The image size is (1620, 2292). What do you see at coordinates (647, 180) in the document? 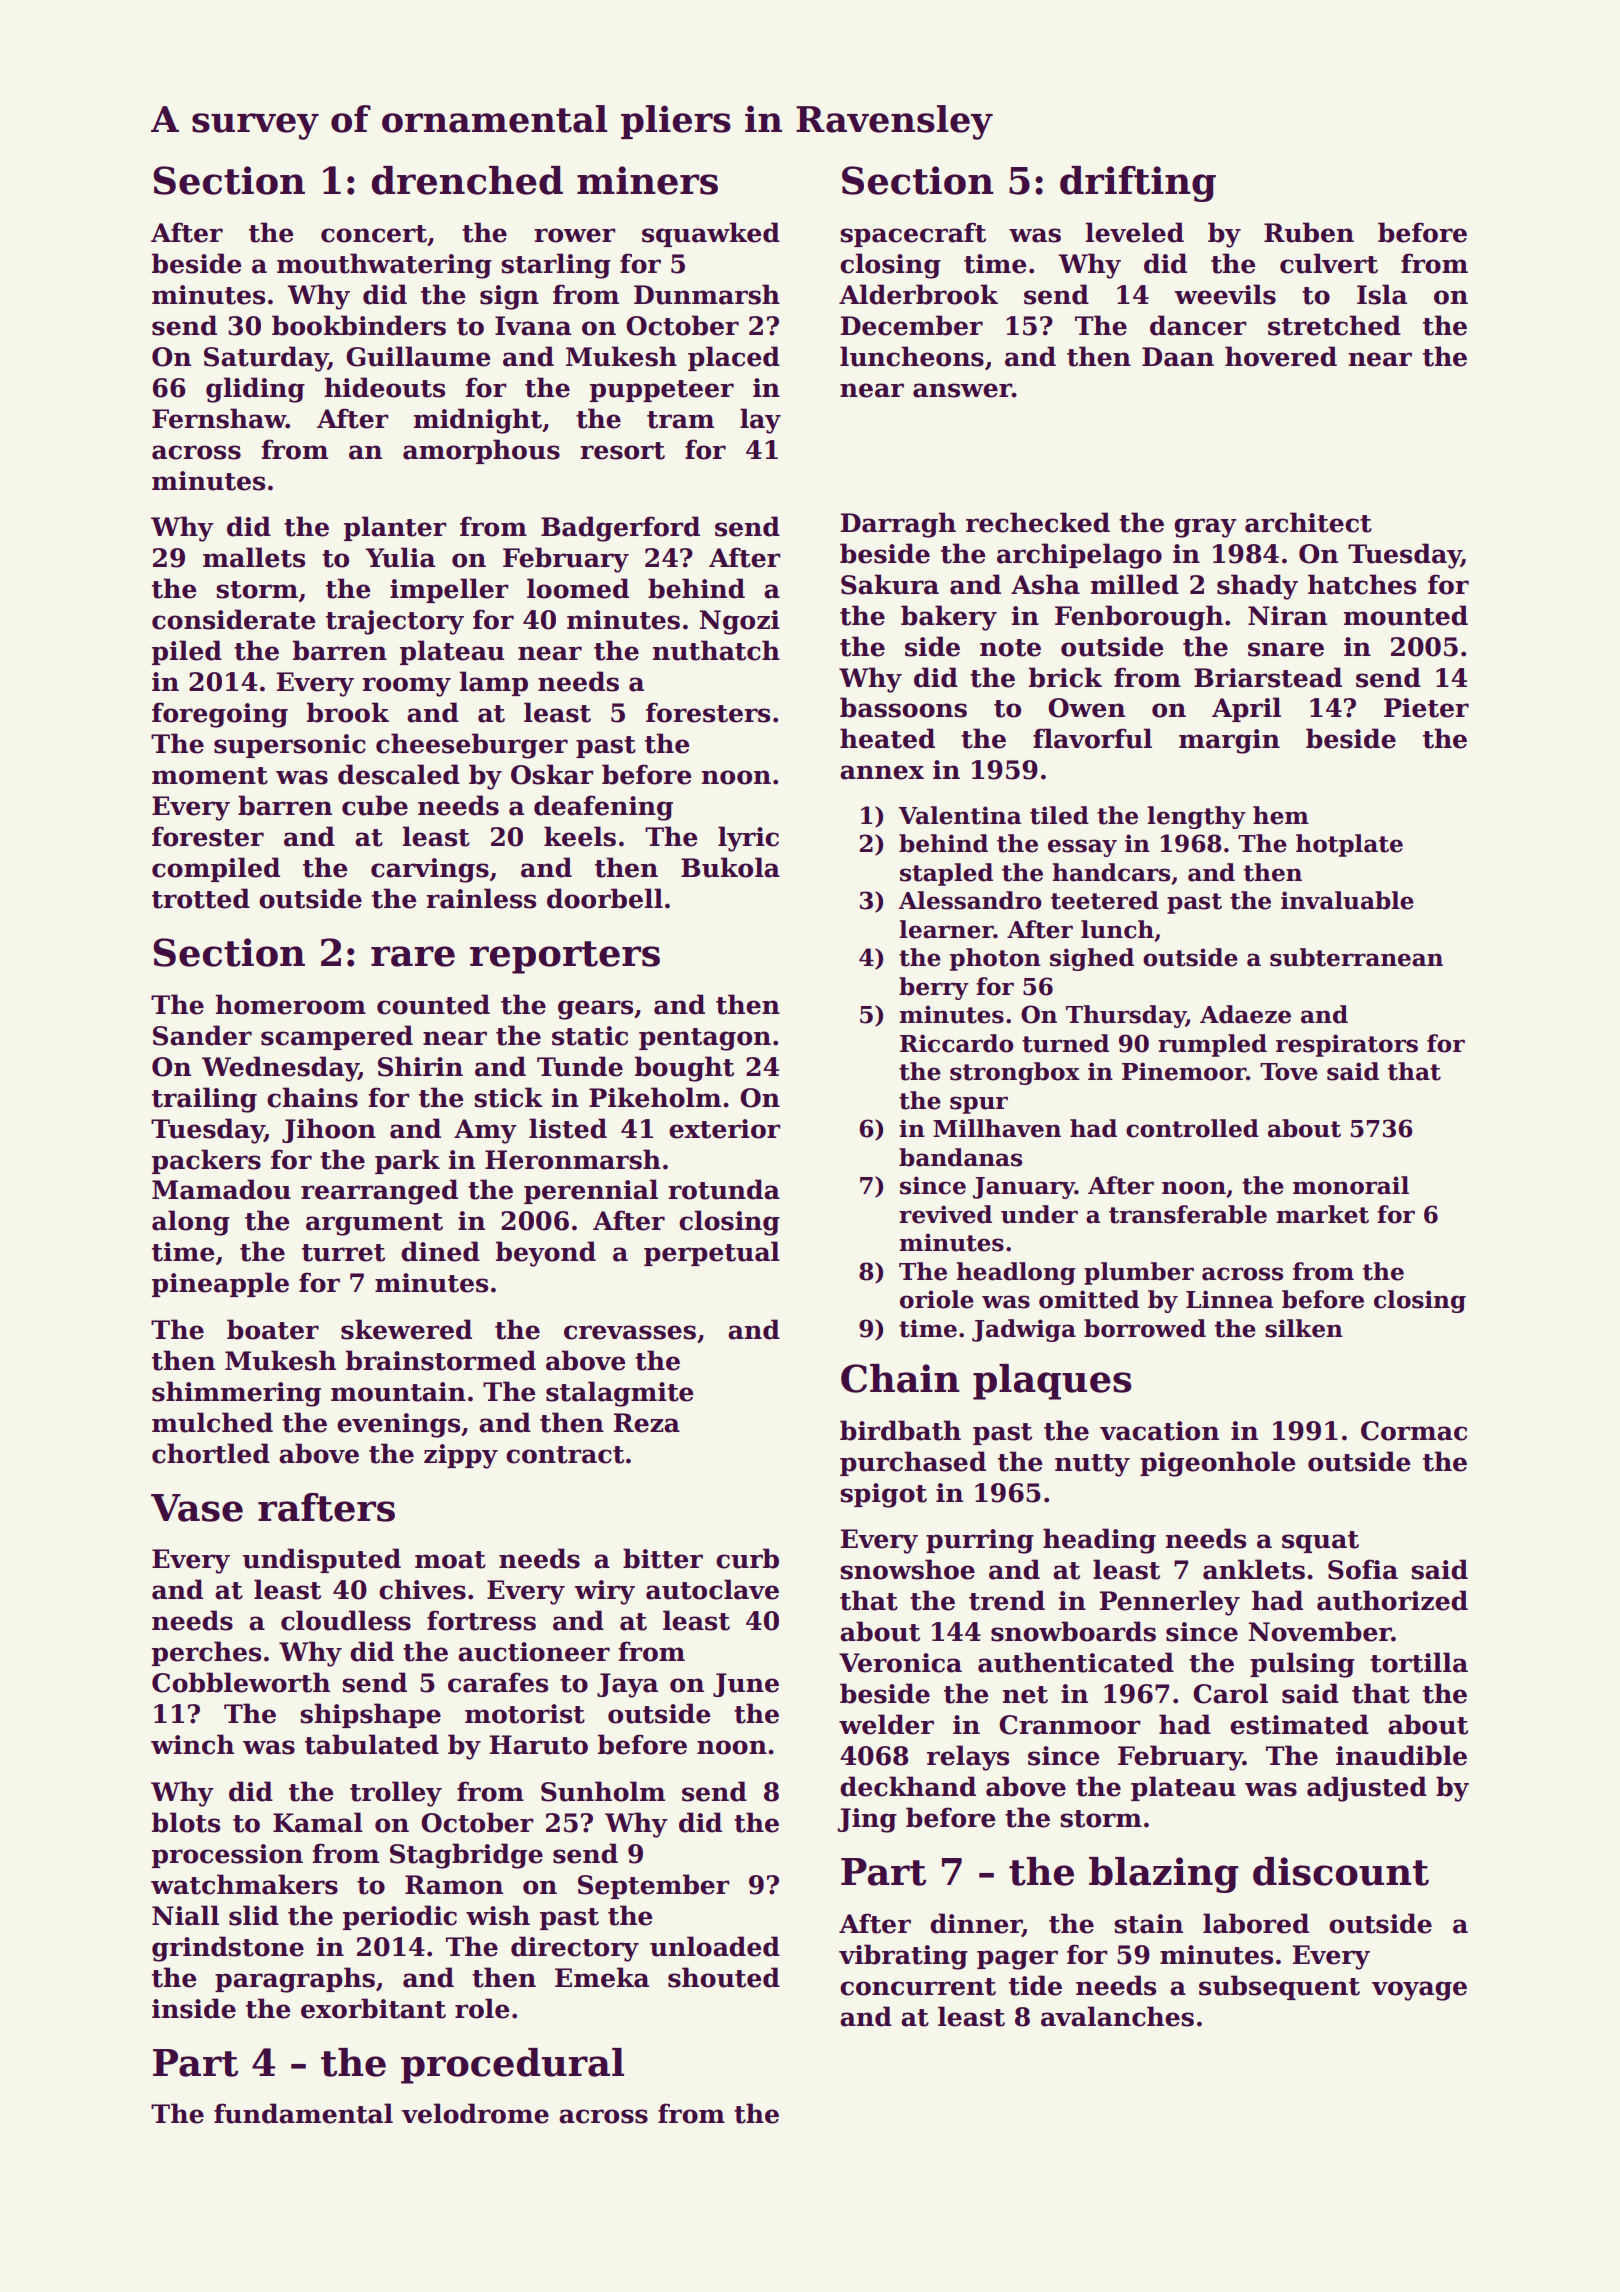
I see `miners` at bounding box center [647, 180].
